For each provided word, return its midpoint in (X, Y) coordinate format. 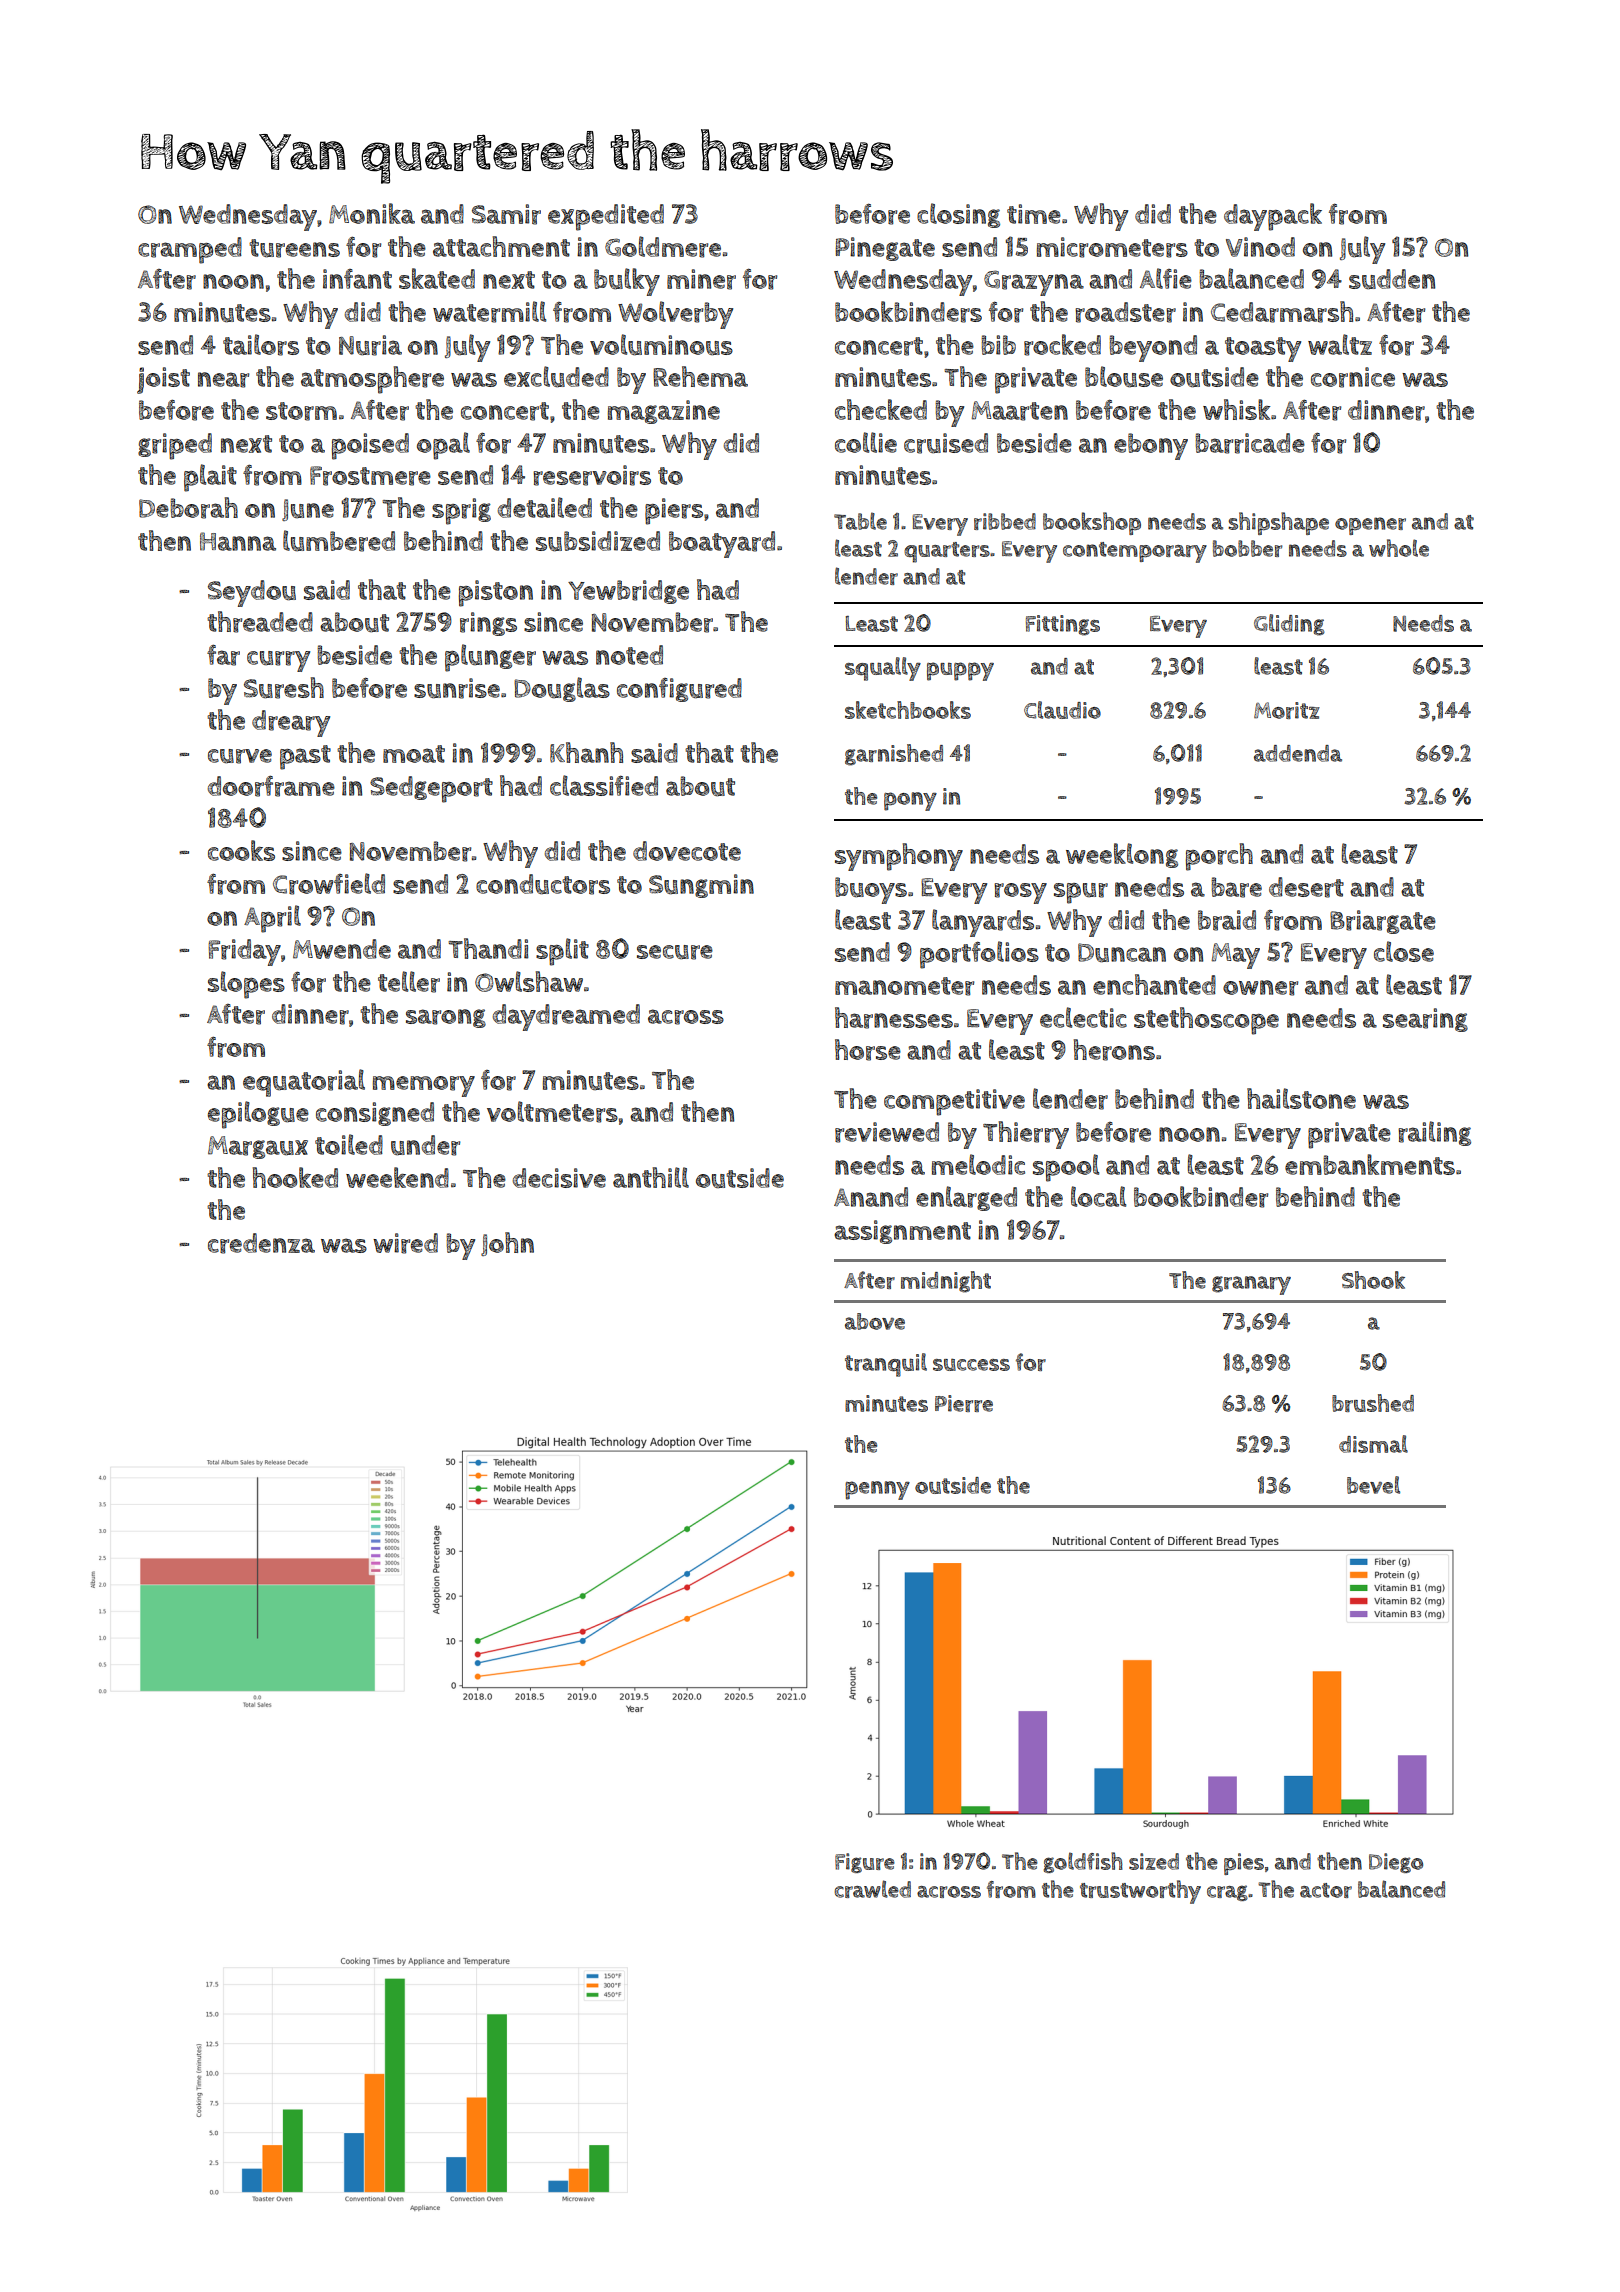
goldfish (1083, 1862)
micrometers (1112, 247)
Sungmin (701, 886)
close (1404, 951)
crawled (872, 1889)
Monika (372, 213)
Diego (1396, 1863)
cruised (946, 443)
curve (240, 756)
